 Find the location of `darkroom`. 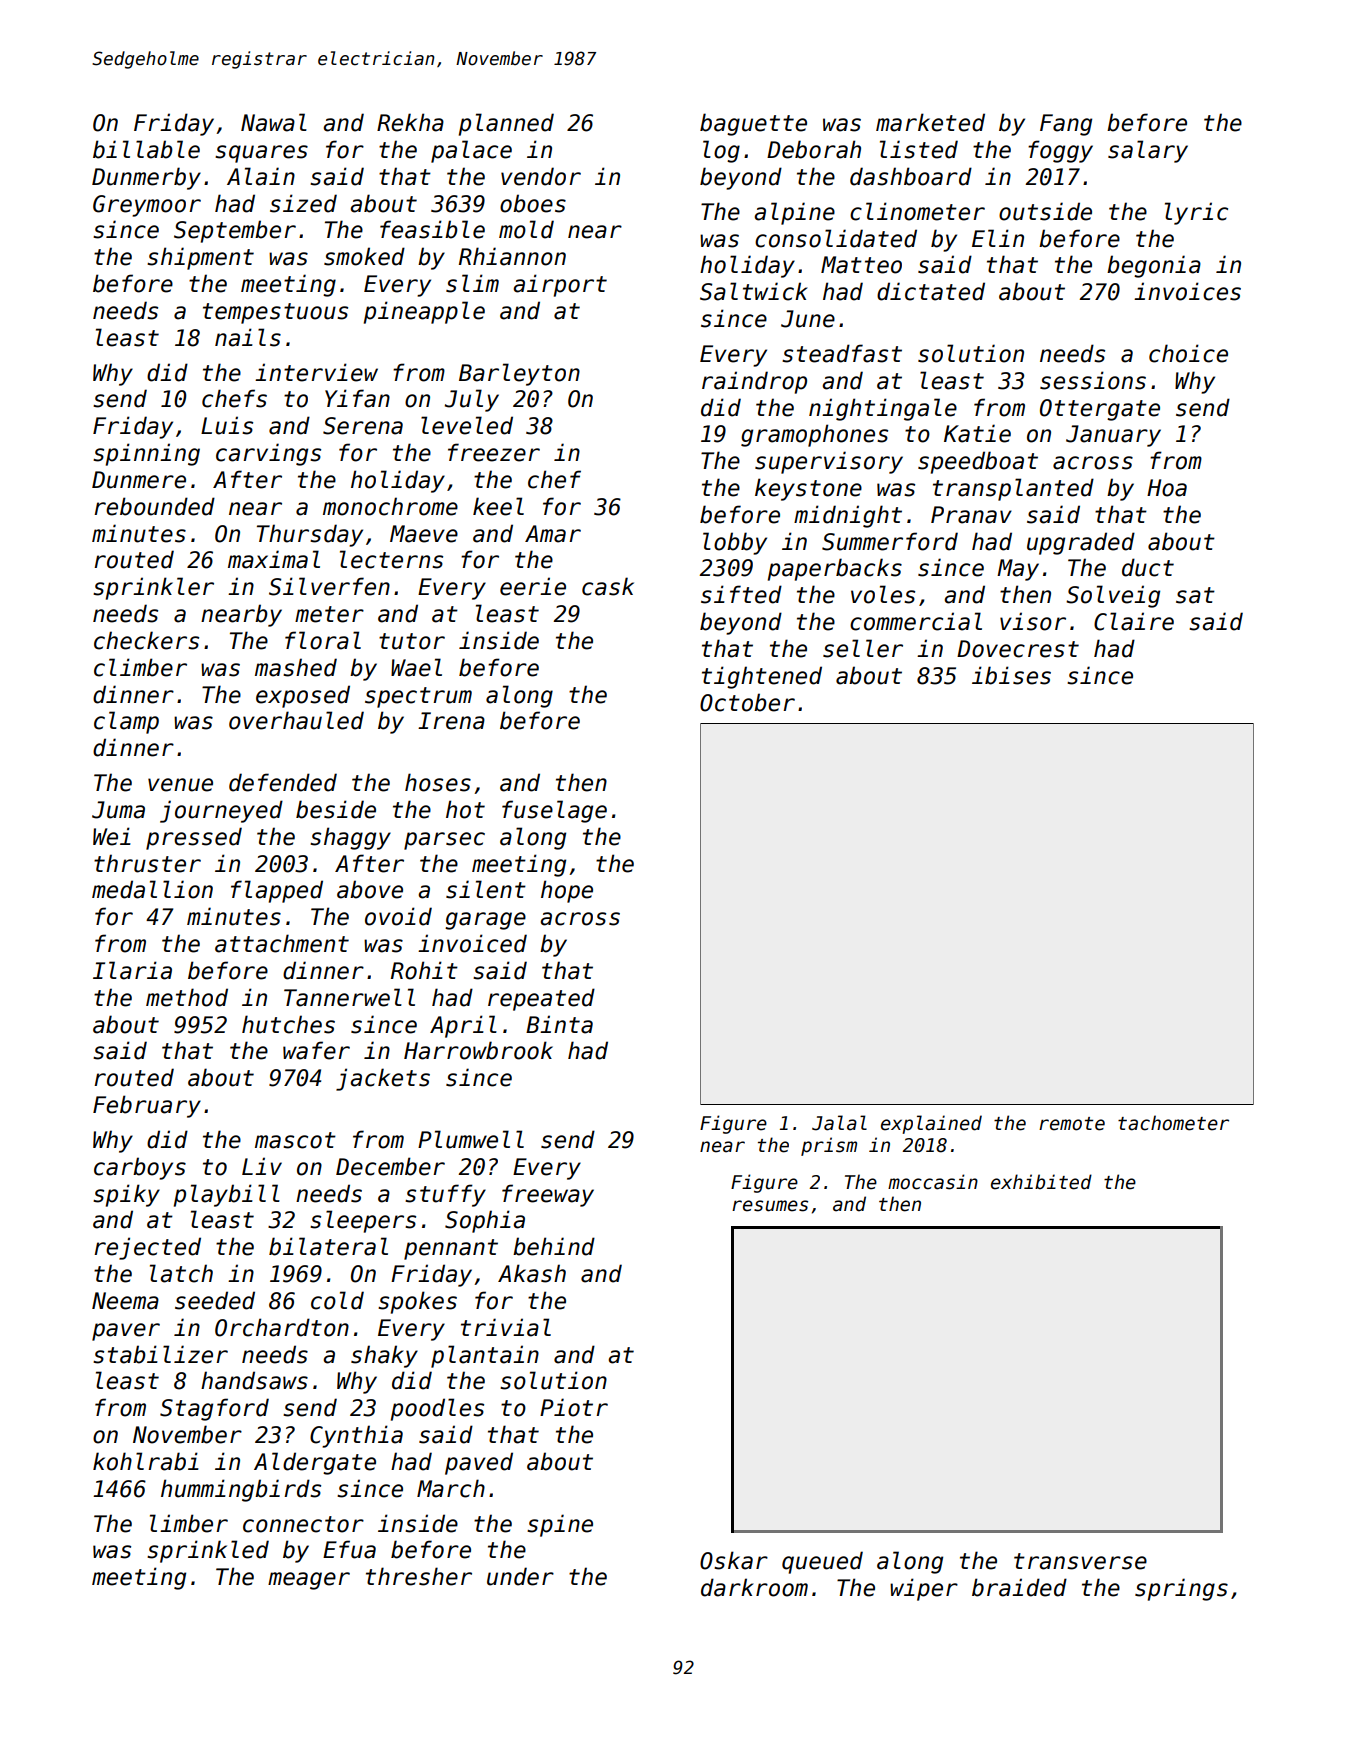

darkroom is located at coordinates (754, 1587).
